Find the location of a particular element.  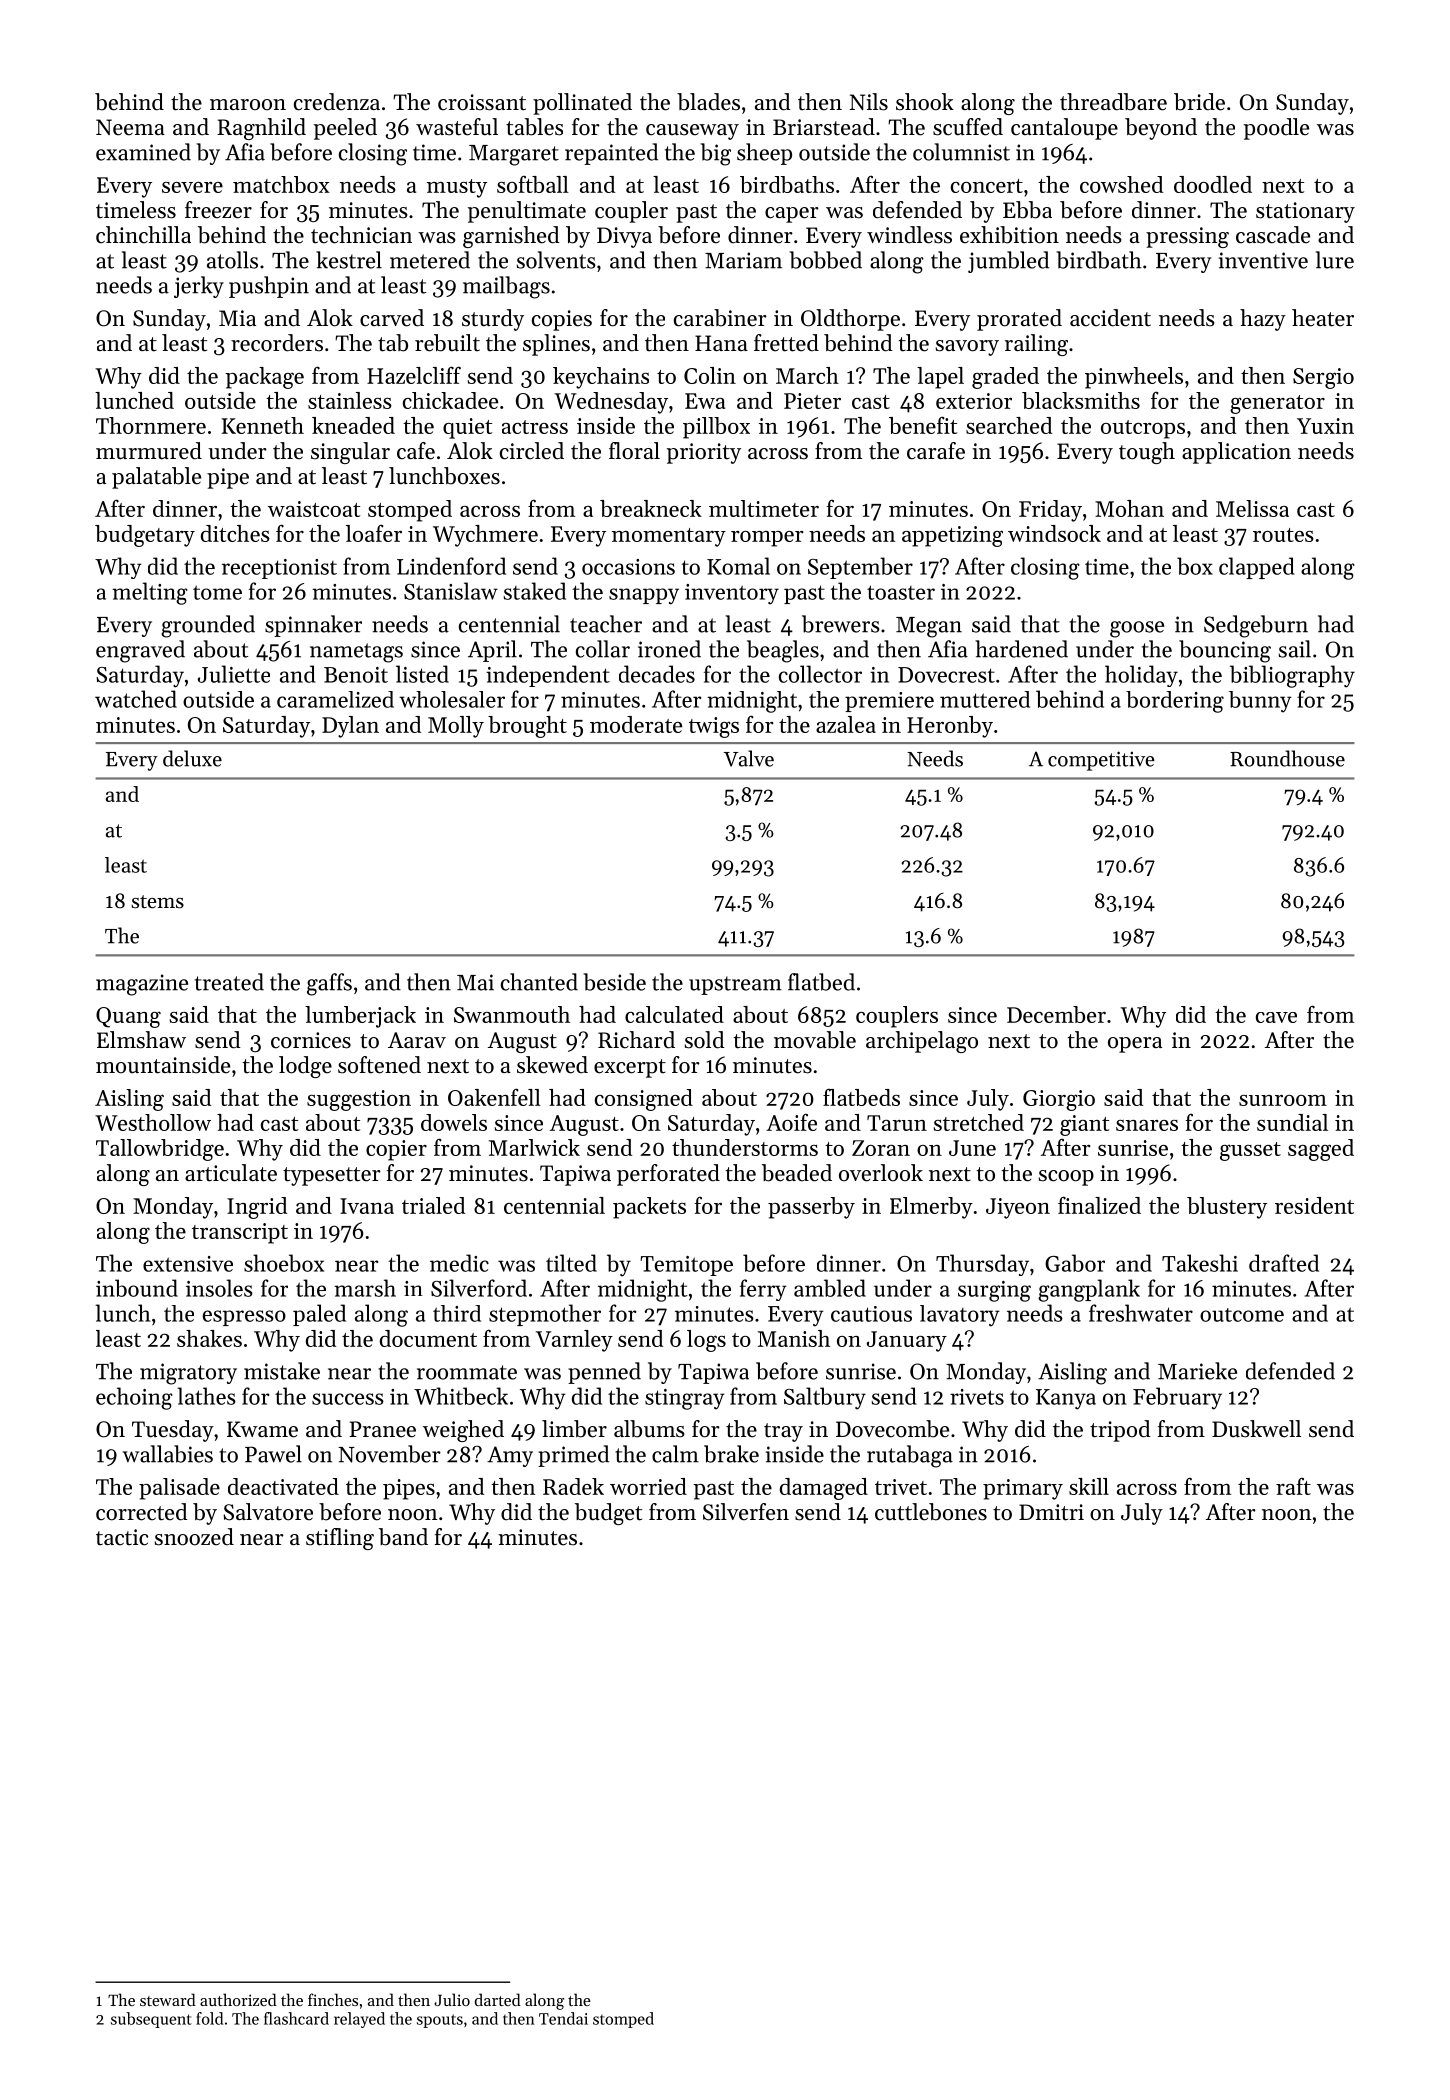

Mariam is located at coordinates (743, 260).
